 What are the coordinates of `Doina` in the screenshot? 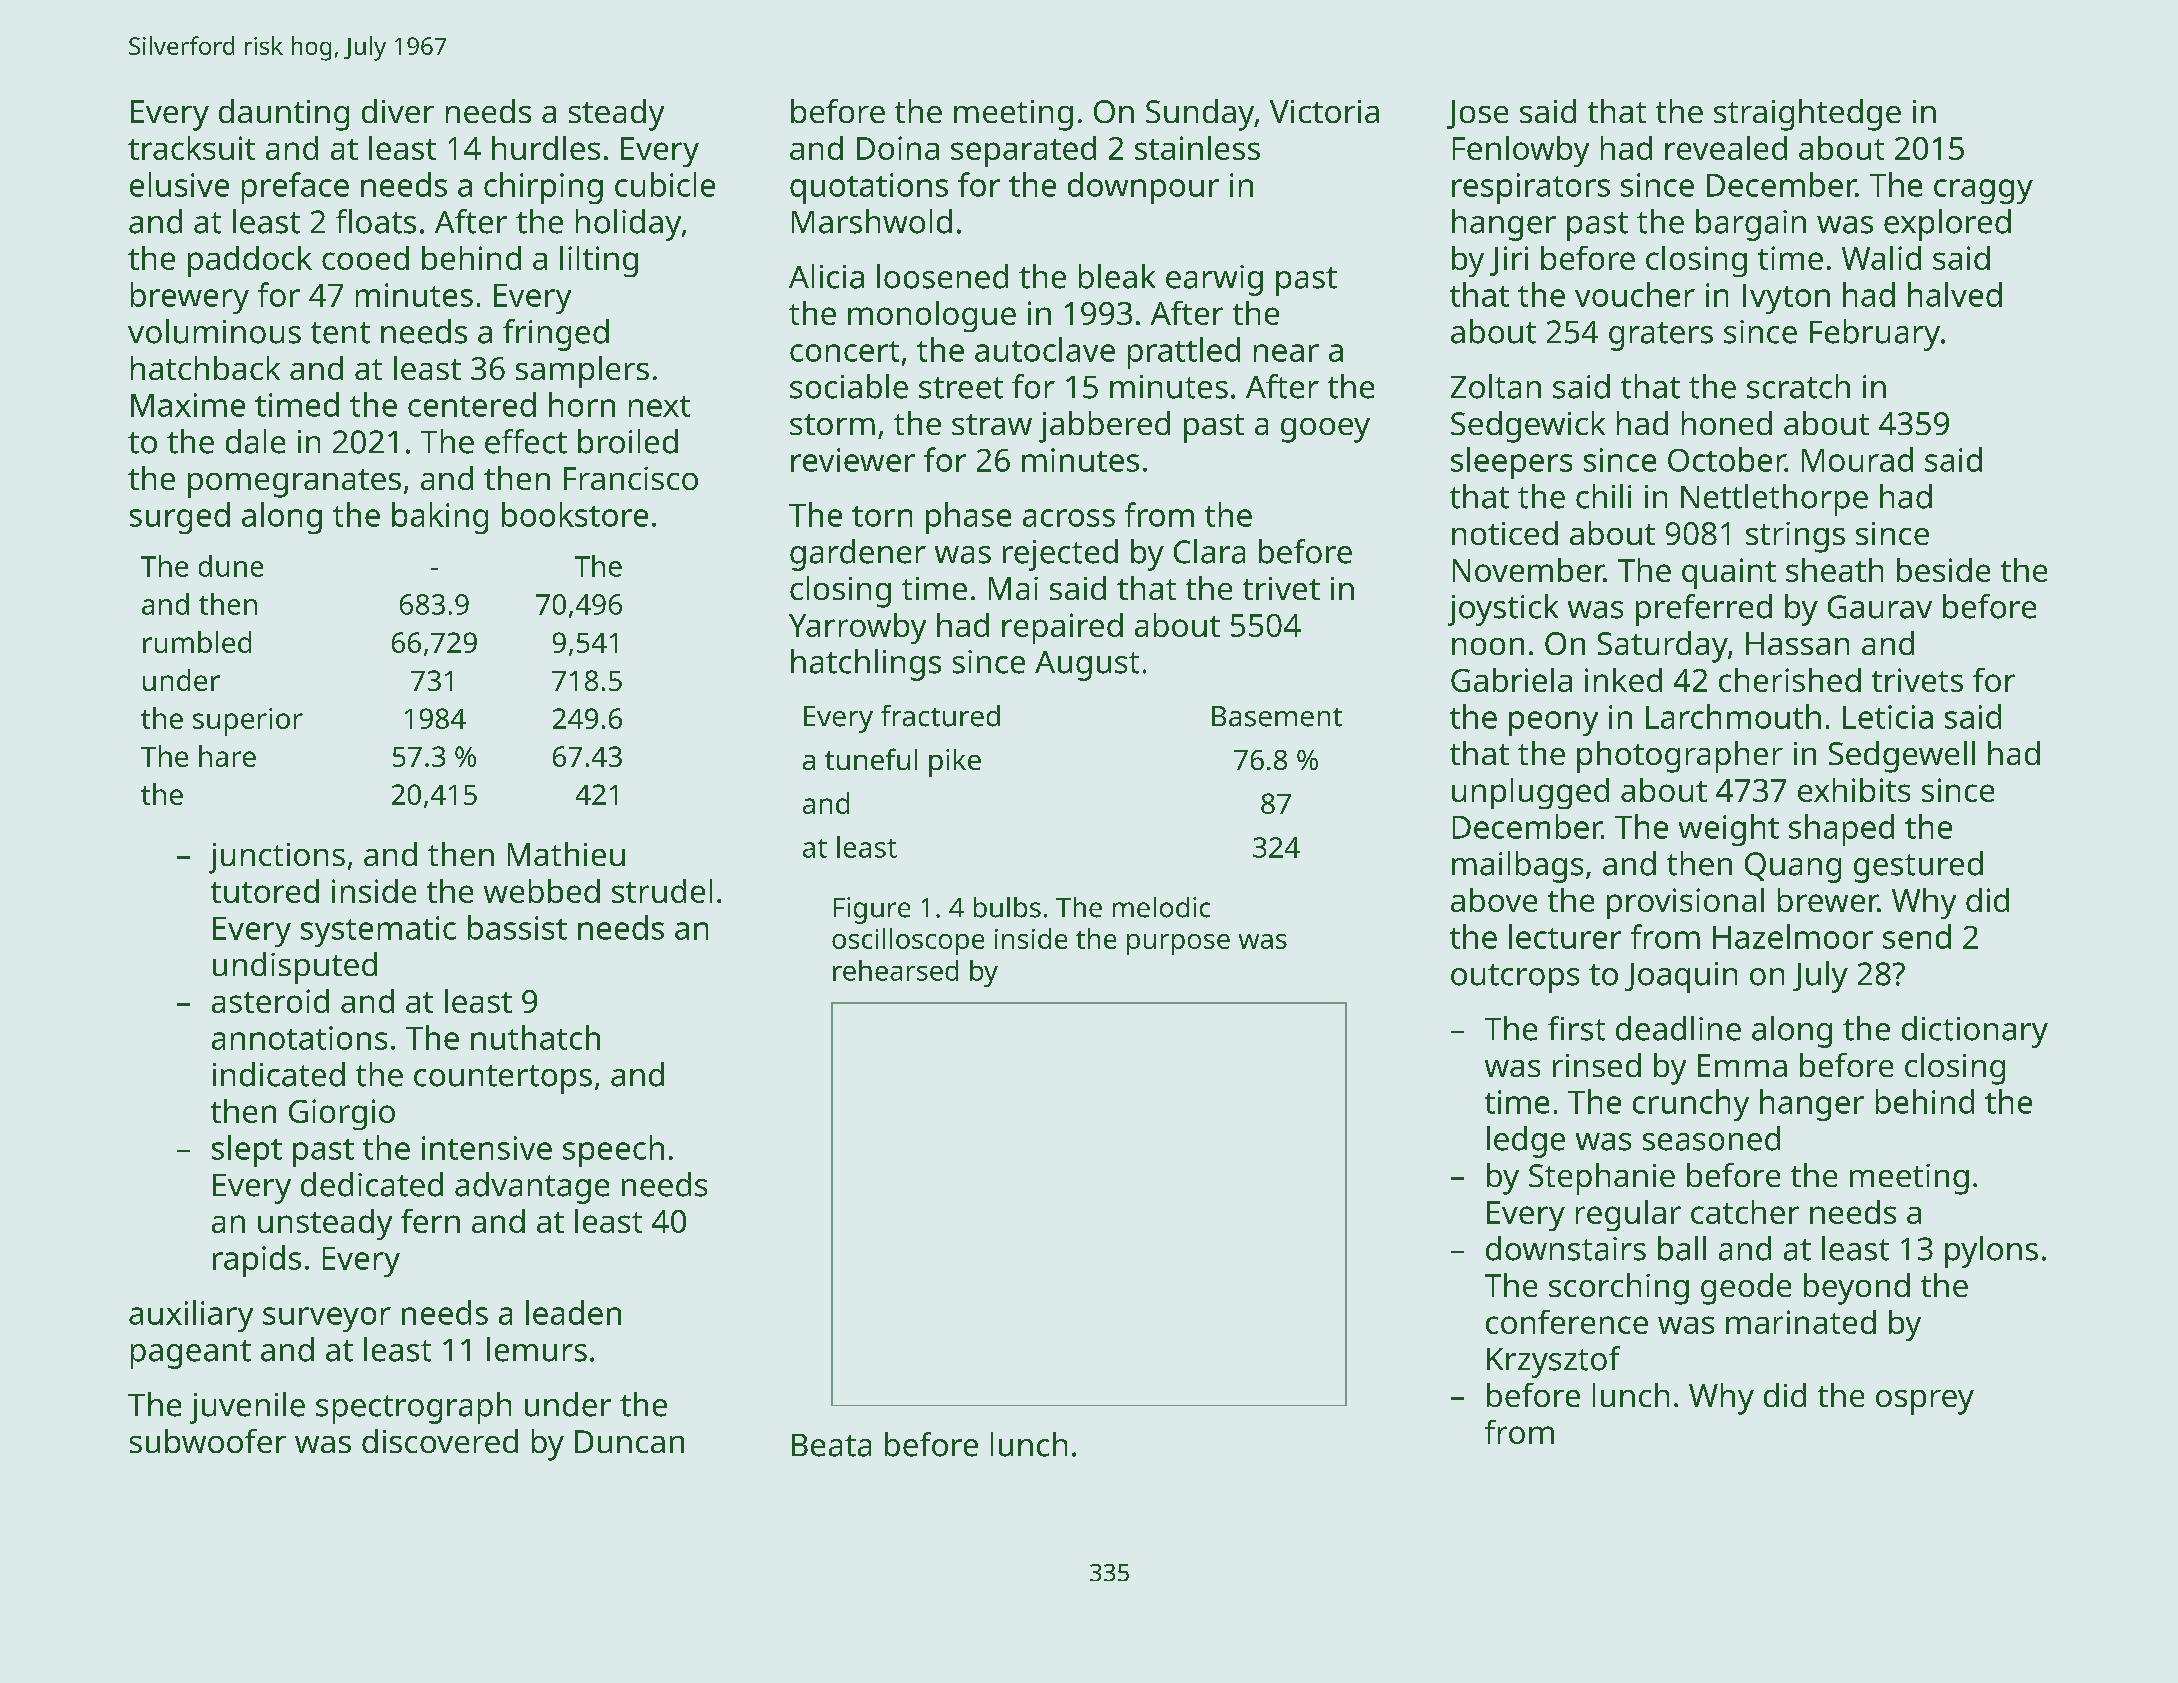 It's located at (898, 148).
